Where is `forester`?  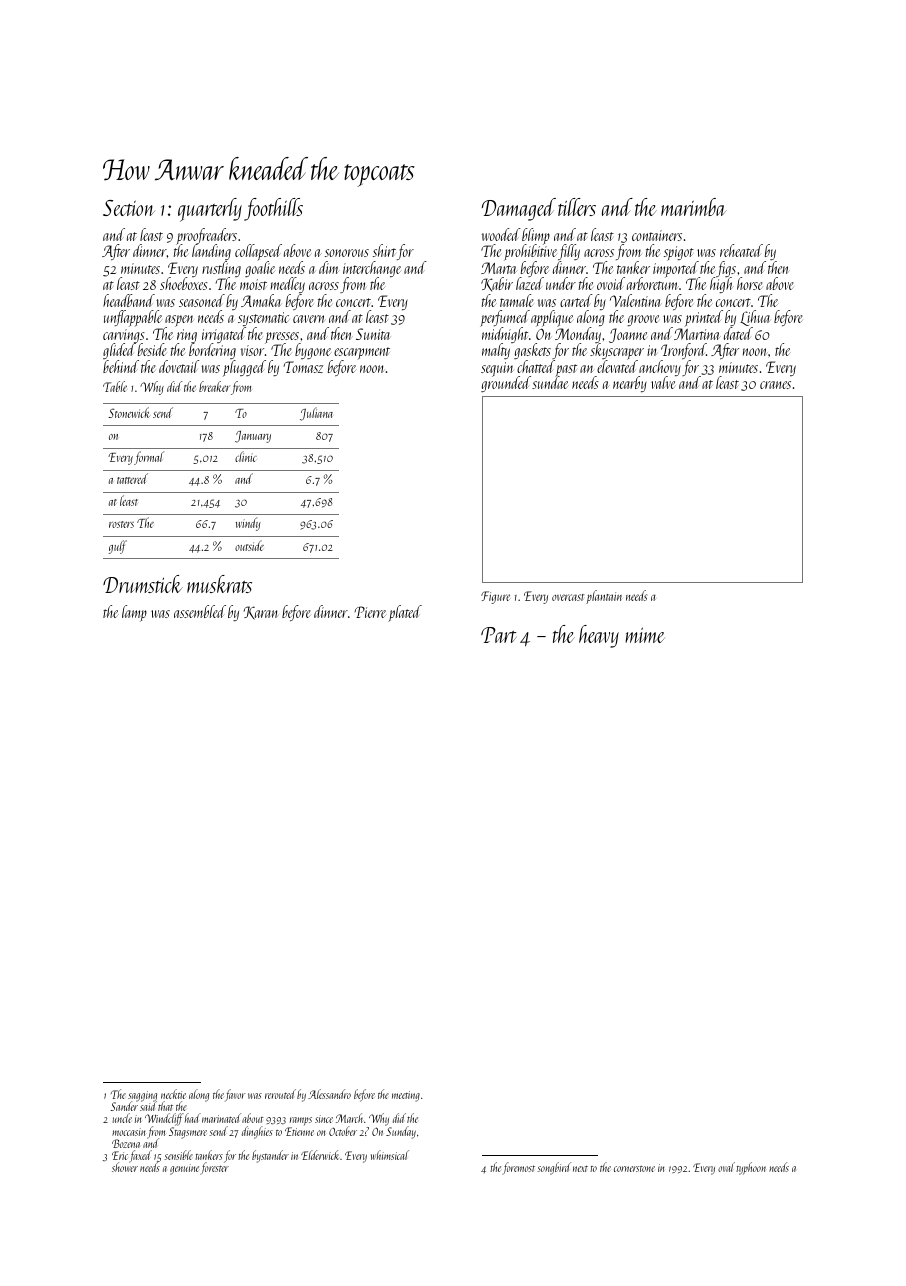 forester is located at coordinates (214, 1169).
